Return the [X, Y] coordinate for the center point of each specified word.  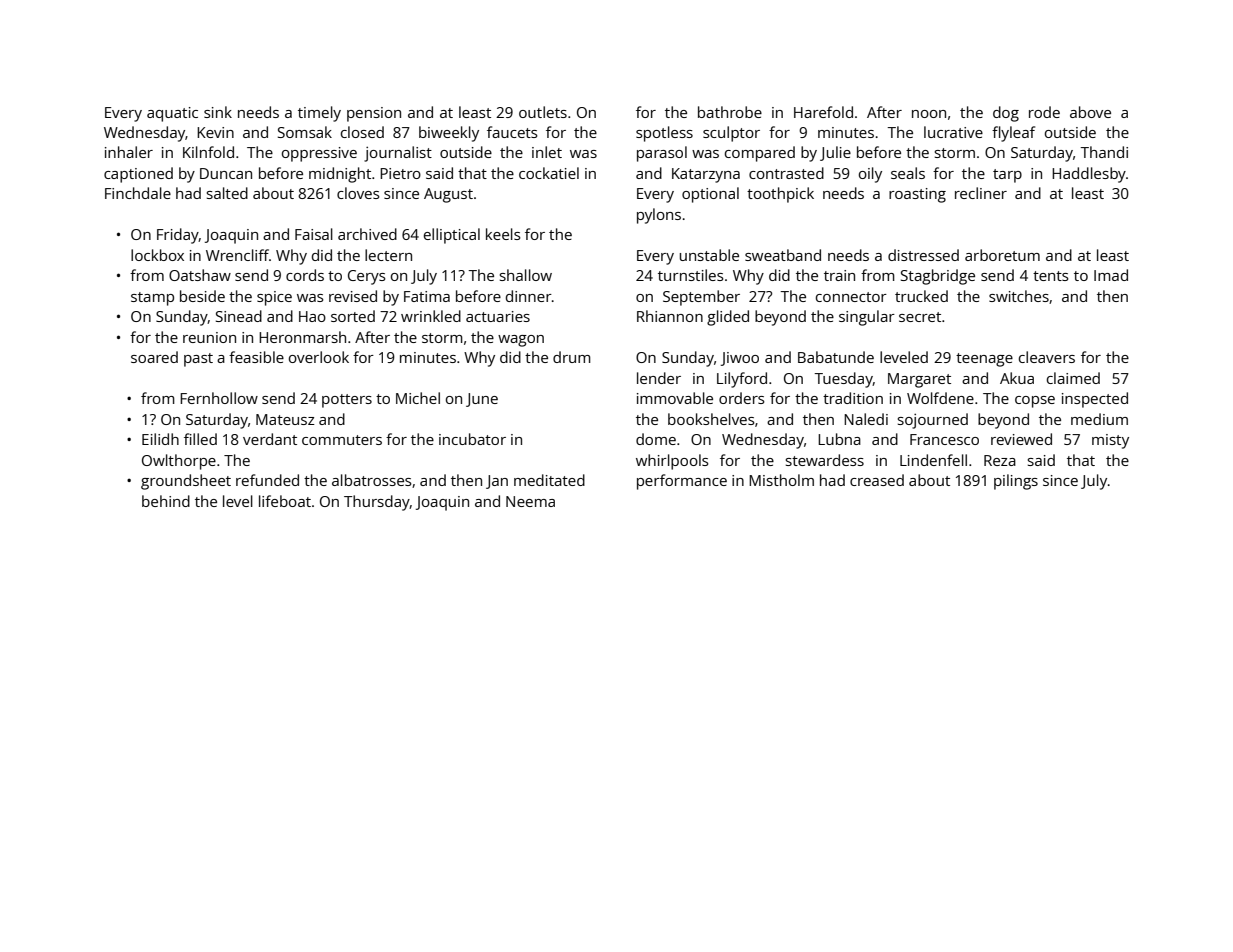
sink [218, 112]
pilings [1016, 482]
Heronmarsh [302, 337]
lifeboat [285, 501]
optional [710, 195]
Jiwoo [740, 359]
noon [929, 114]
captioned [138, 175]
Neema [530, 501]
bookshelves [711, 419]
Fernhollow [219, 398]
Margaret [919, 380]
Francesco [944, 439]
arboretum [1002, 255]
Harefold [823, 112]
